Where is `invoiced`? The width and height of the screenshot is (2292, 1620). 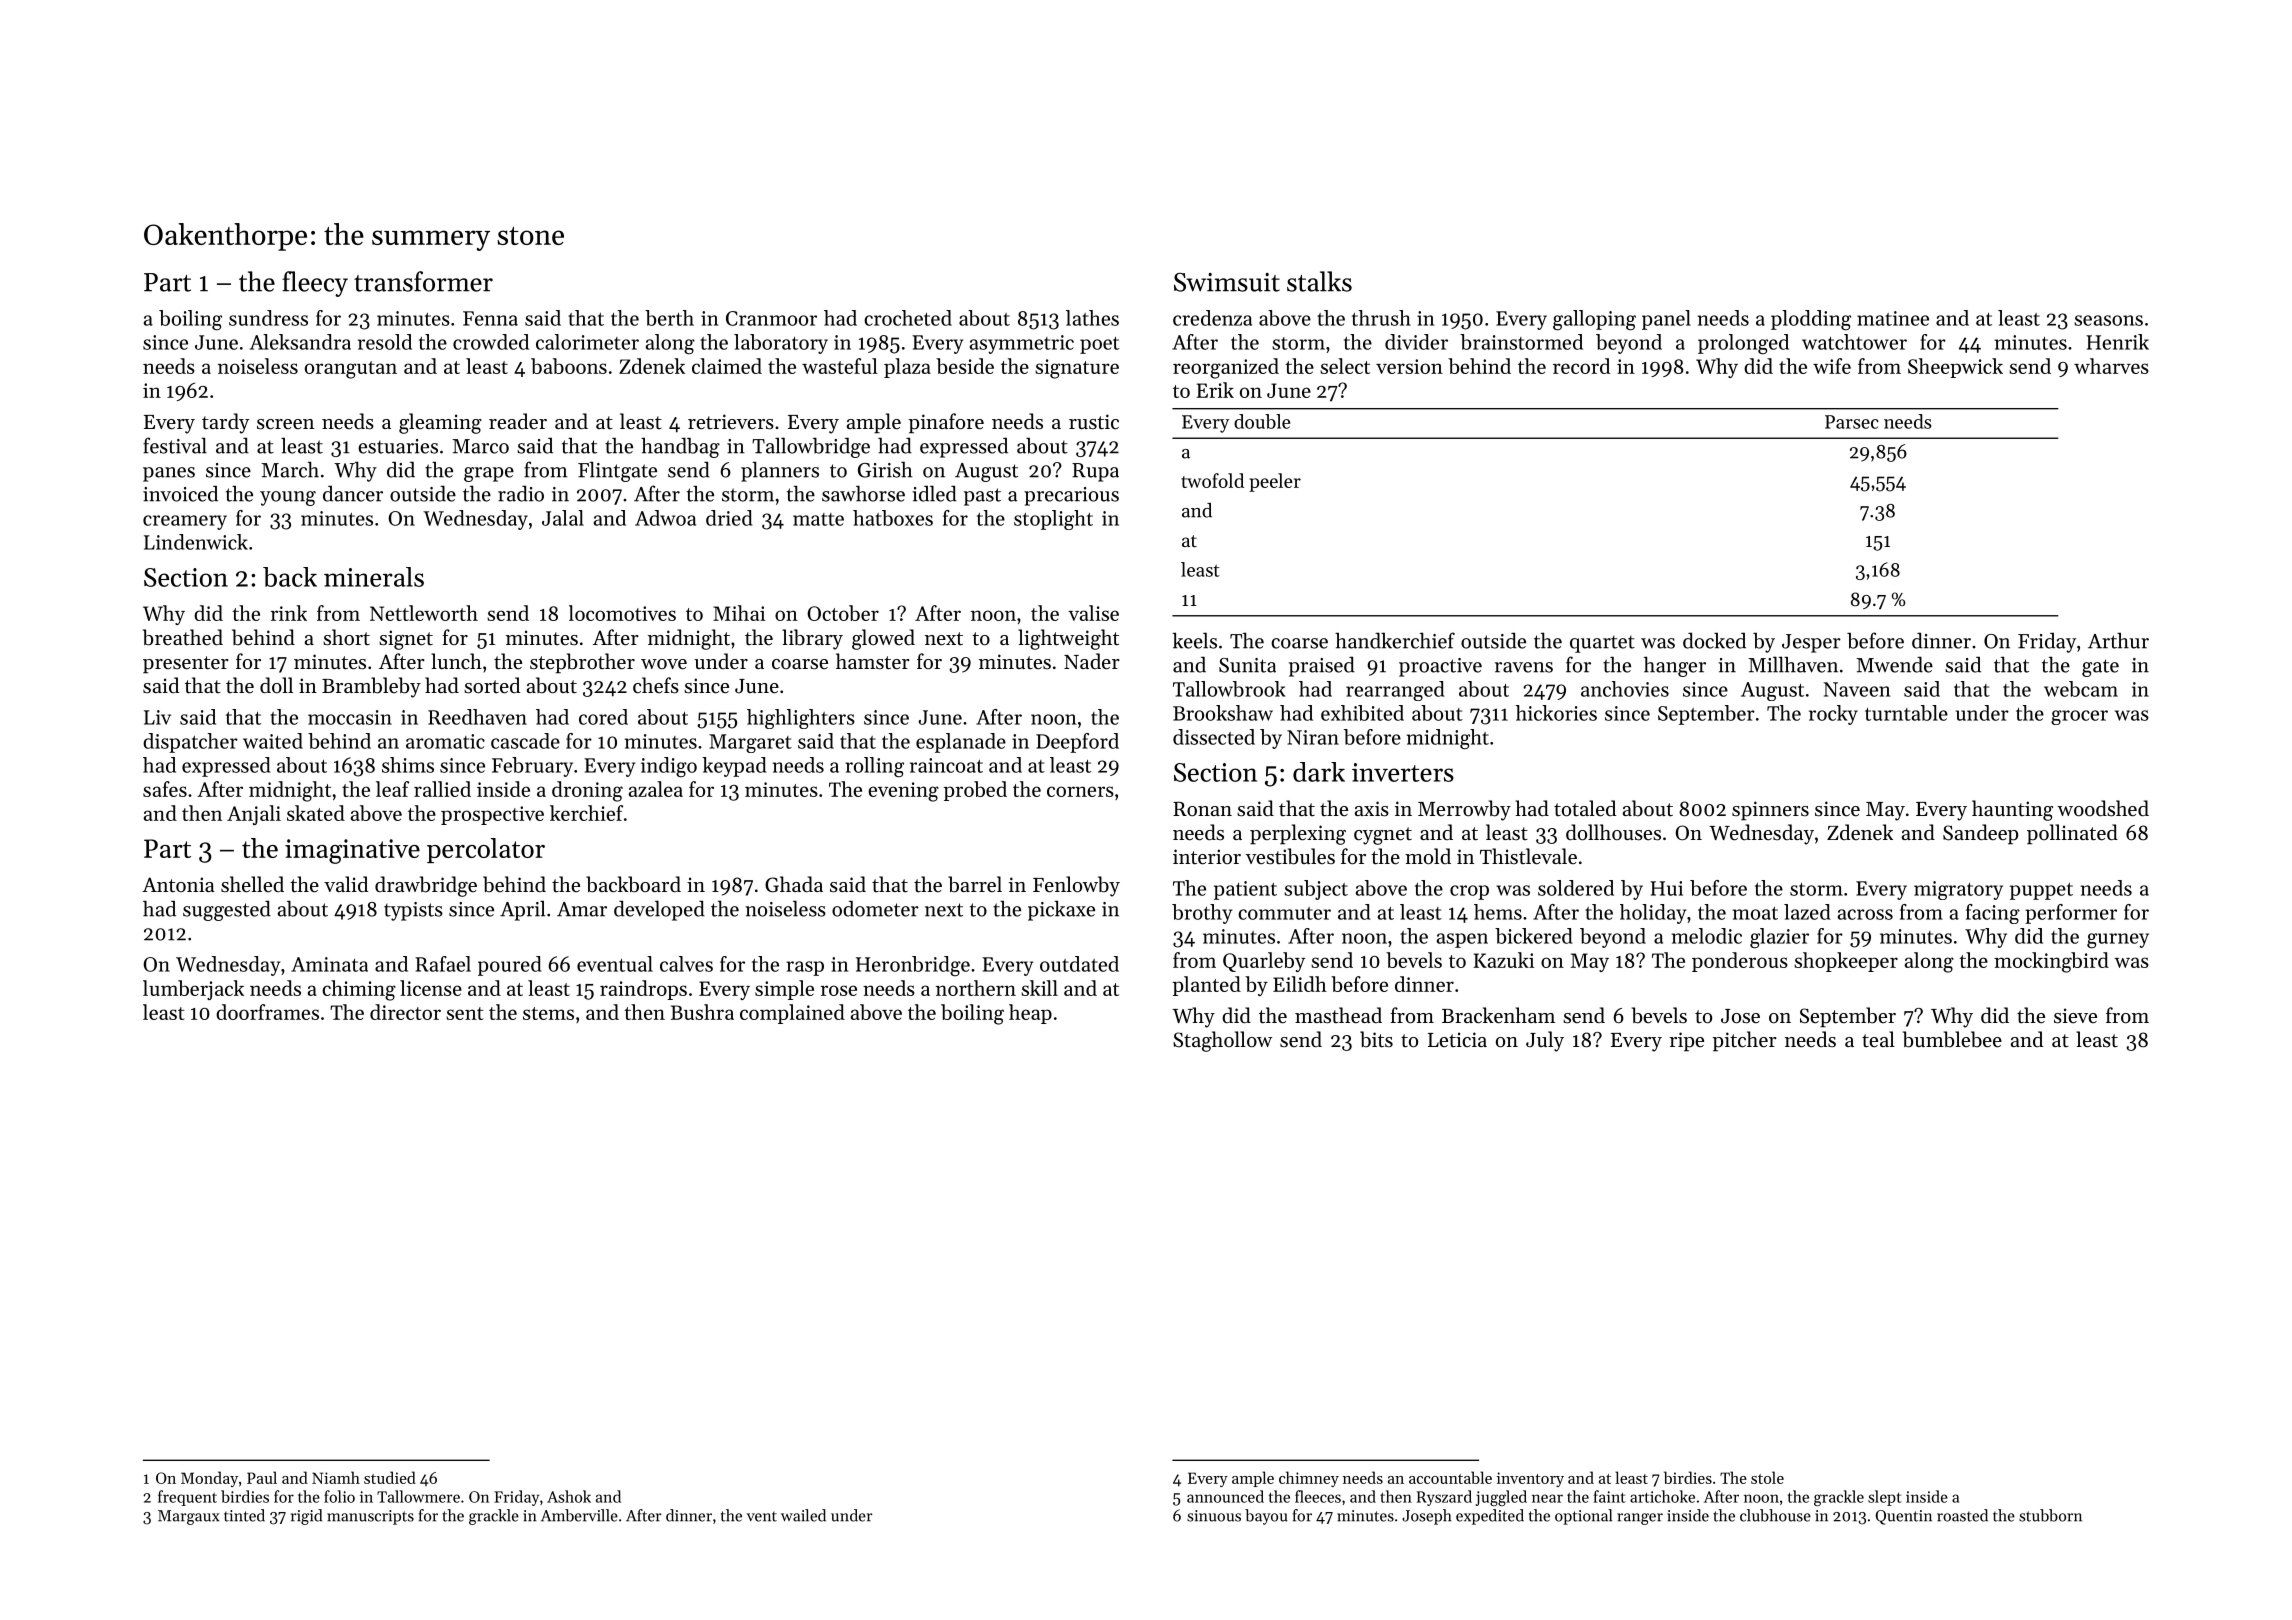 invoiced is located at coordinates (180, 494).
